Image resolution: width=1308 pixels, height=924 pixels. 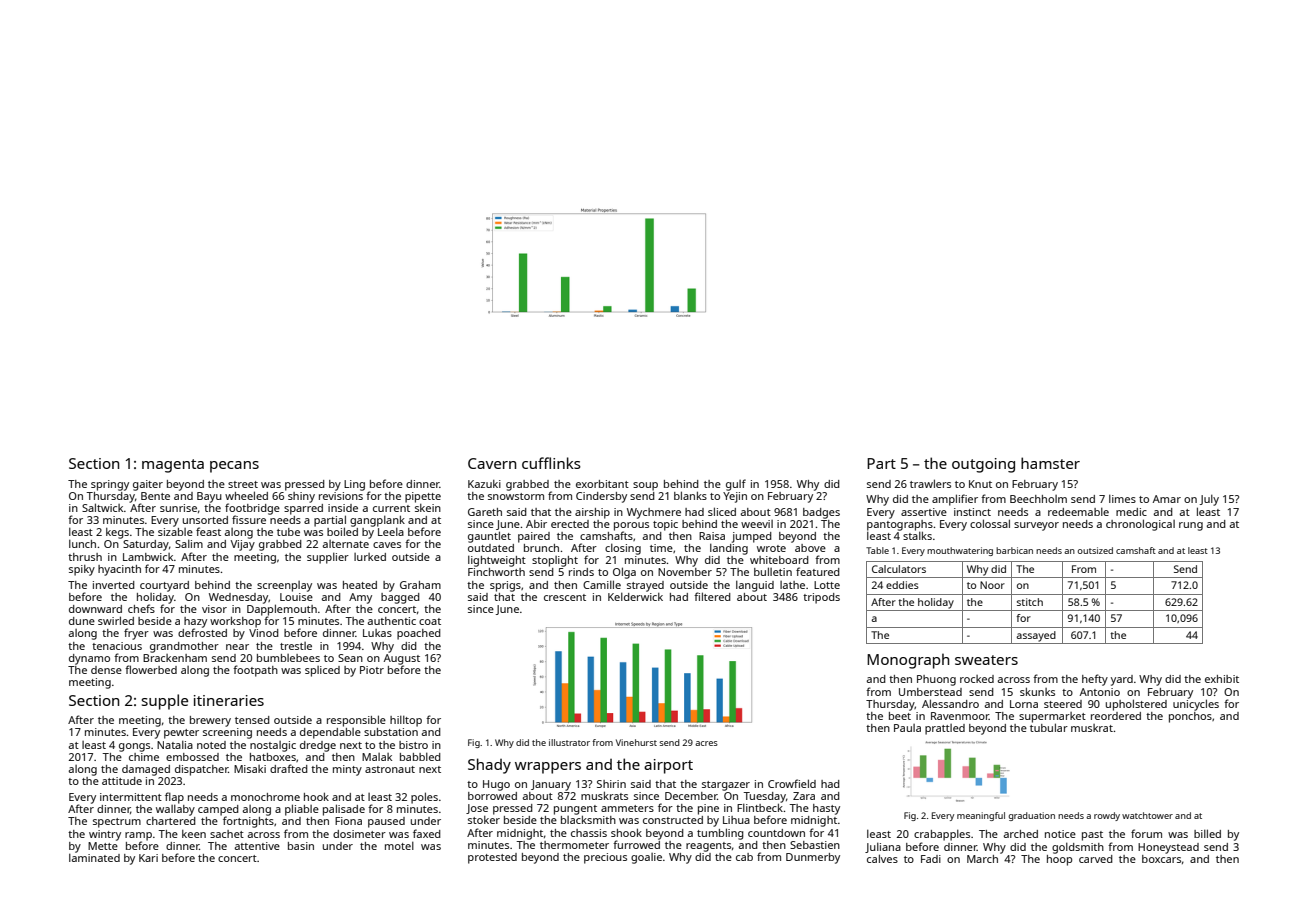 What do you see at coordinates (813, 858) in the document?
I see `Dunmerby` at bounding box center [813, 858].
